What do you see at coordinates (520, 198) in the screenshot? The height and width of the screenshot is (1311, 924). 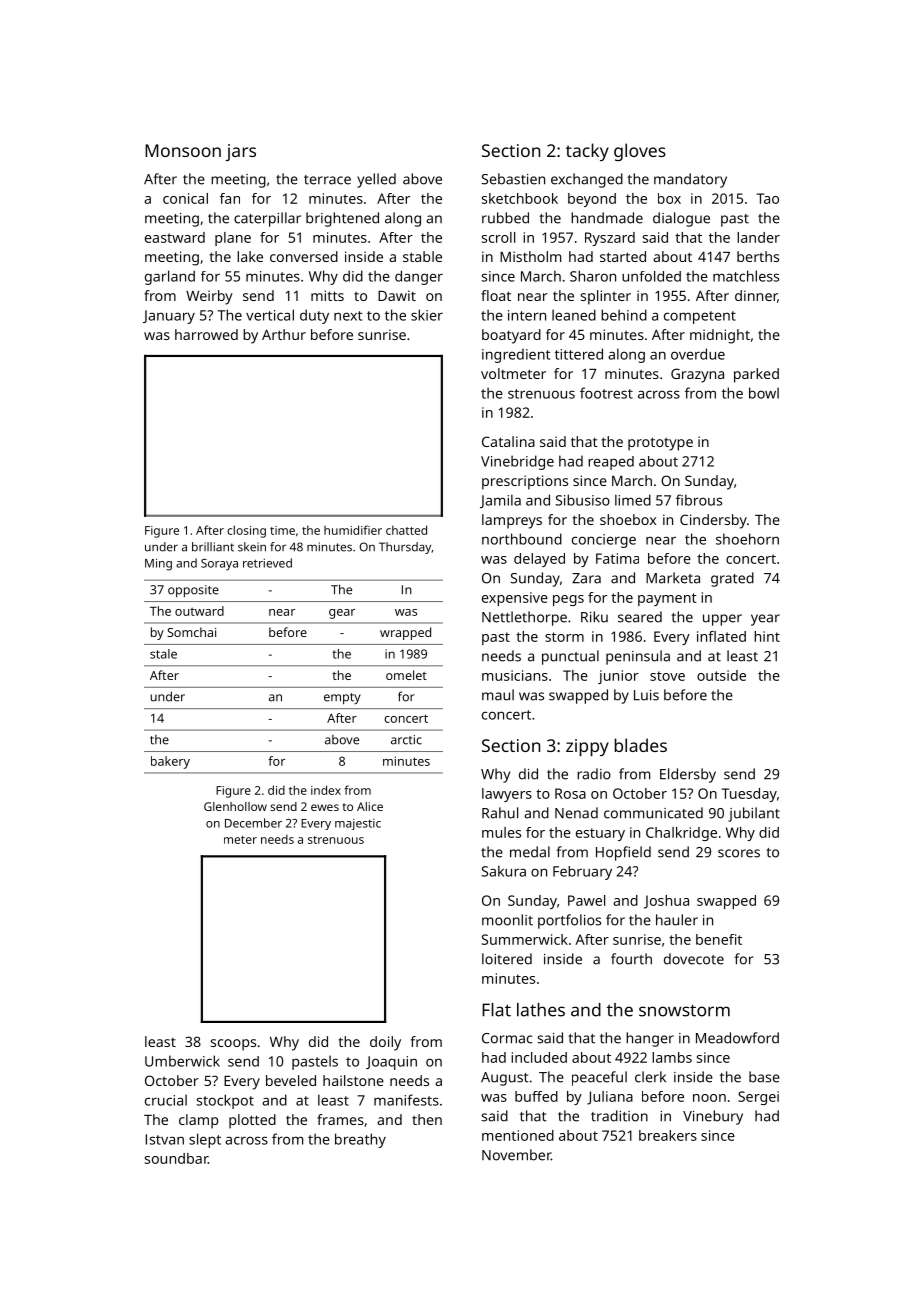 I see `sketchbook` at bounding box center [520, 198].
